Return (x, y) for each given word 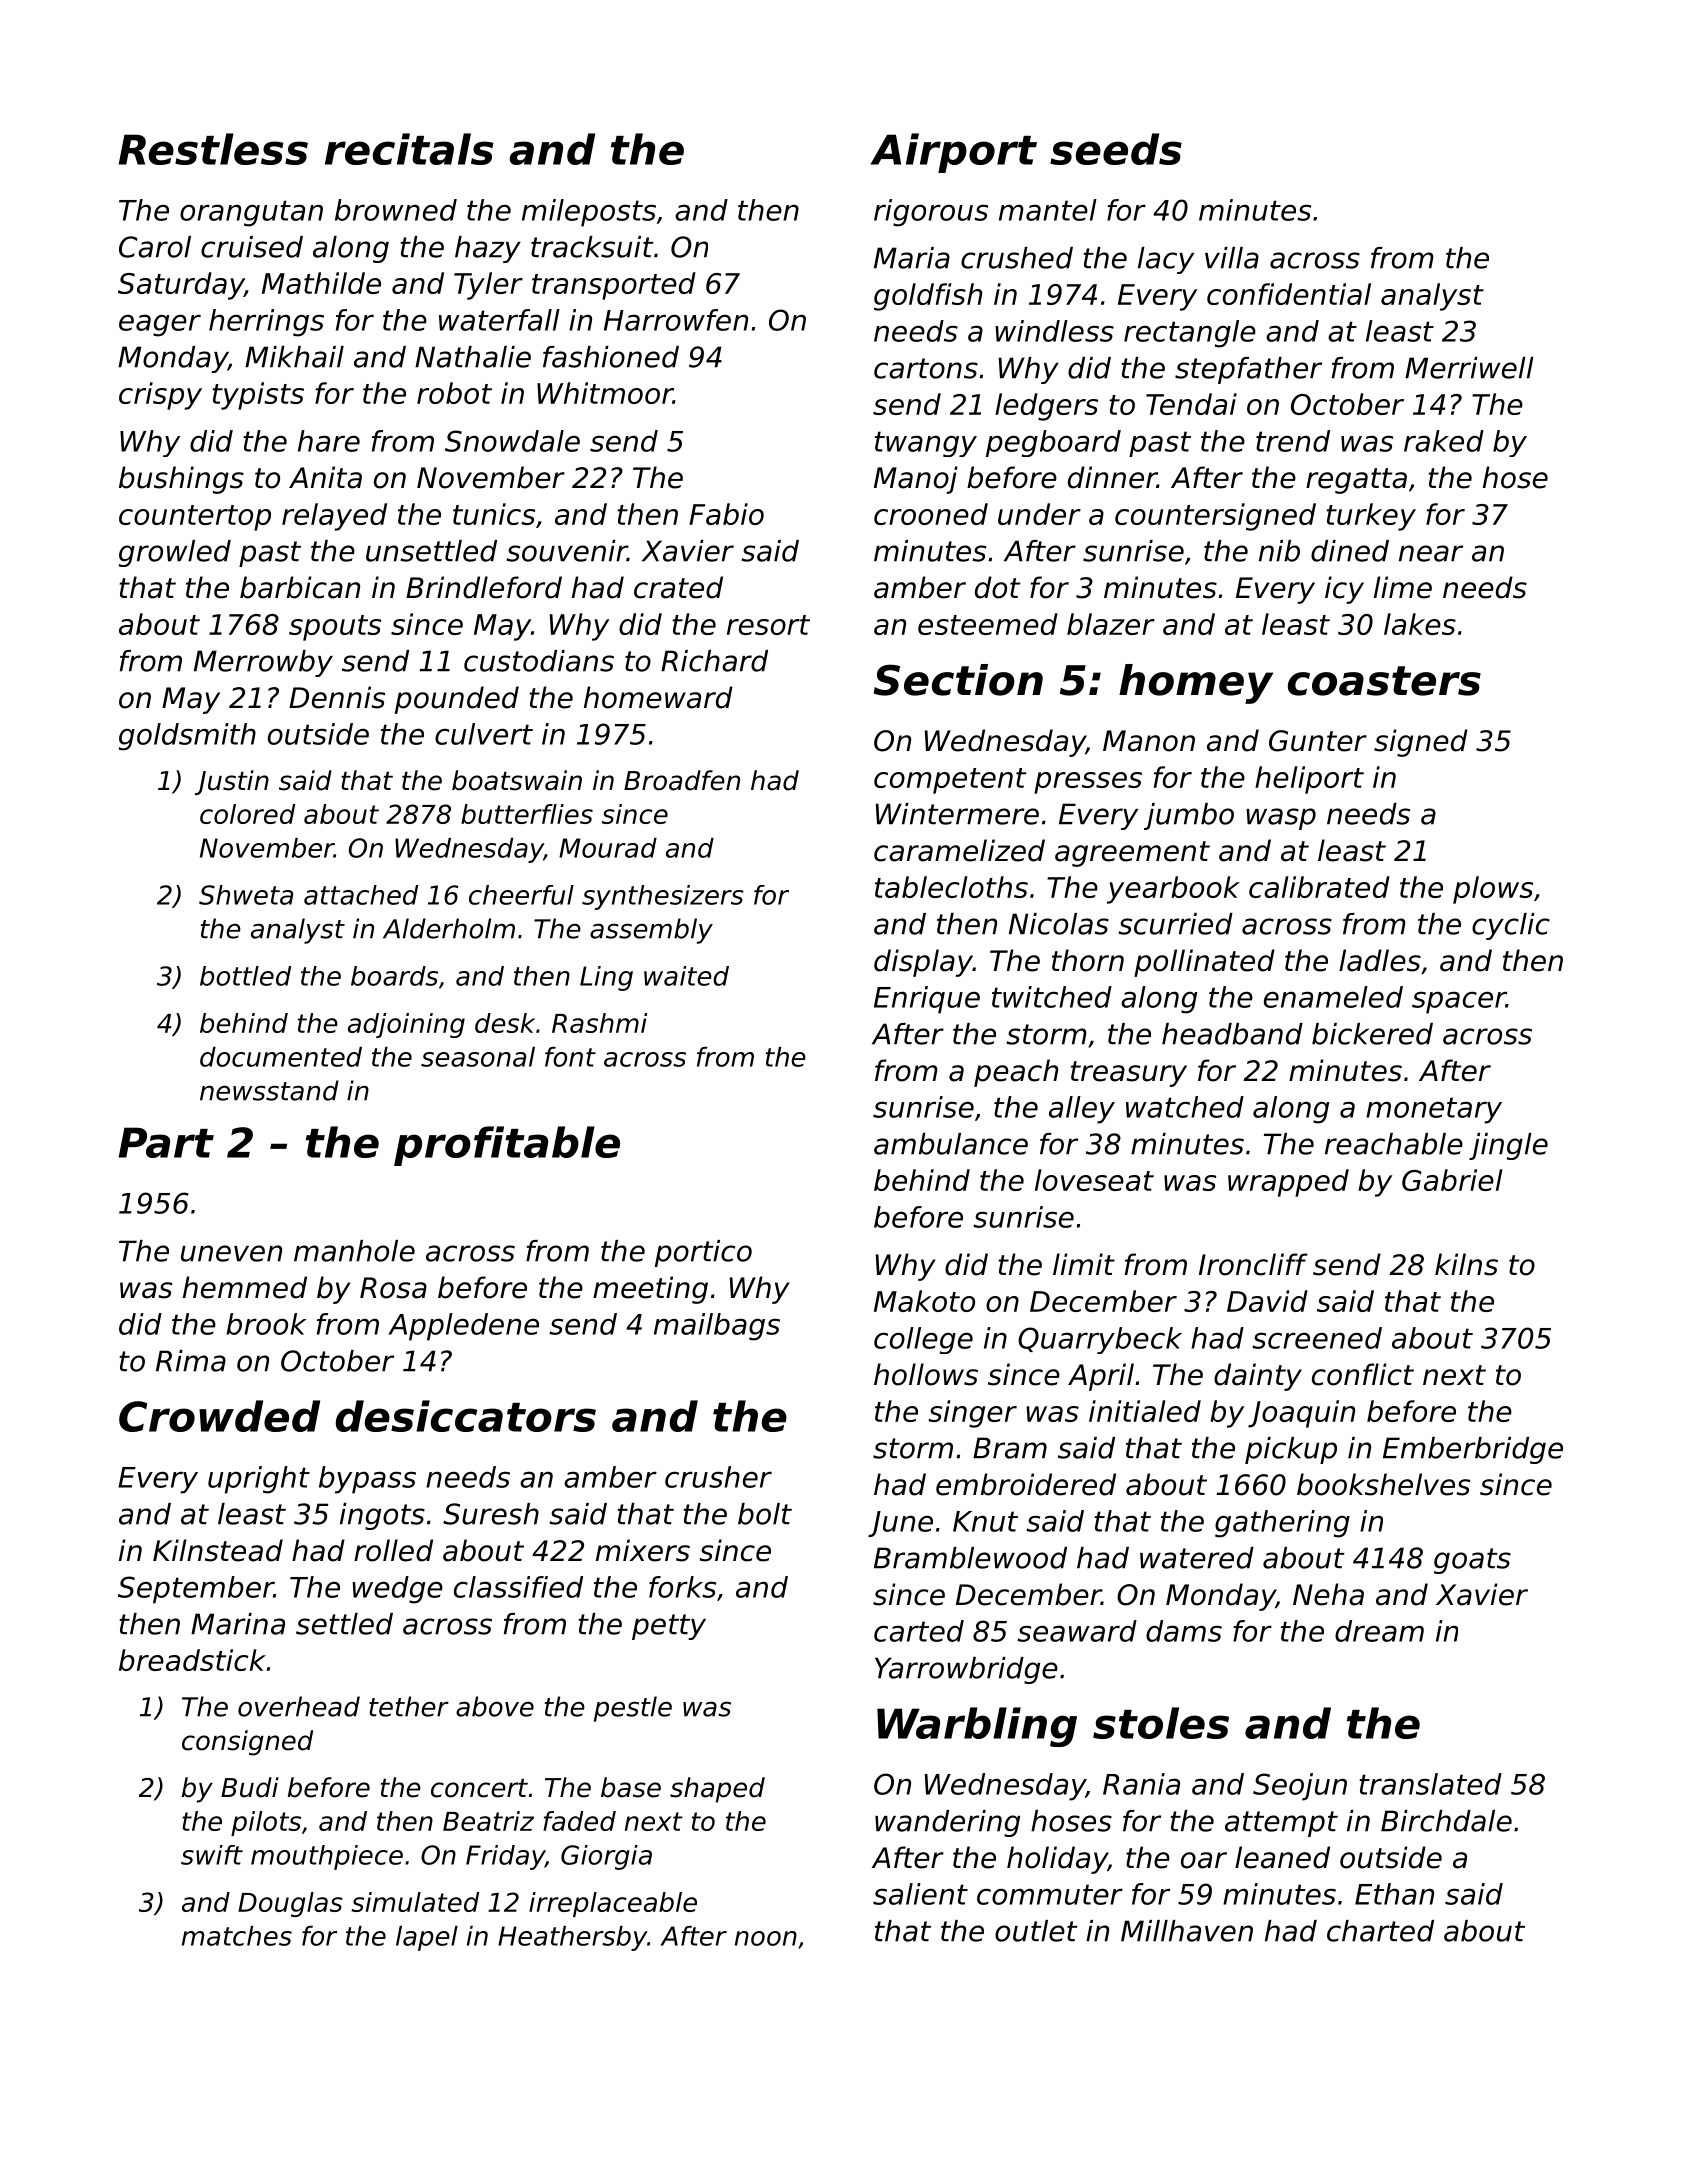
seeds (1116, 149)
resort (768, 625)
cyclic (1511, 926)
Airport (953, 153)
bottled (245, 976)
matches (237, 1936)
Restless (213, 149)
